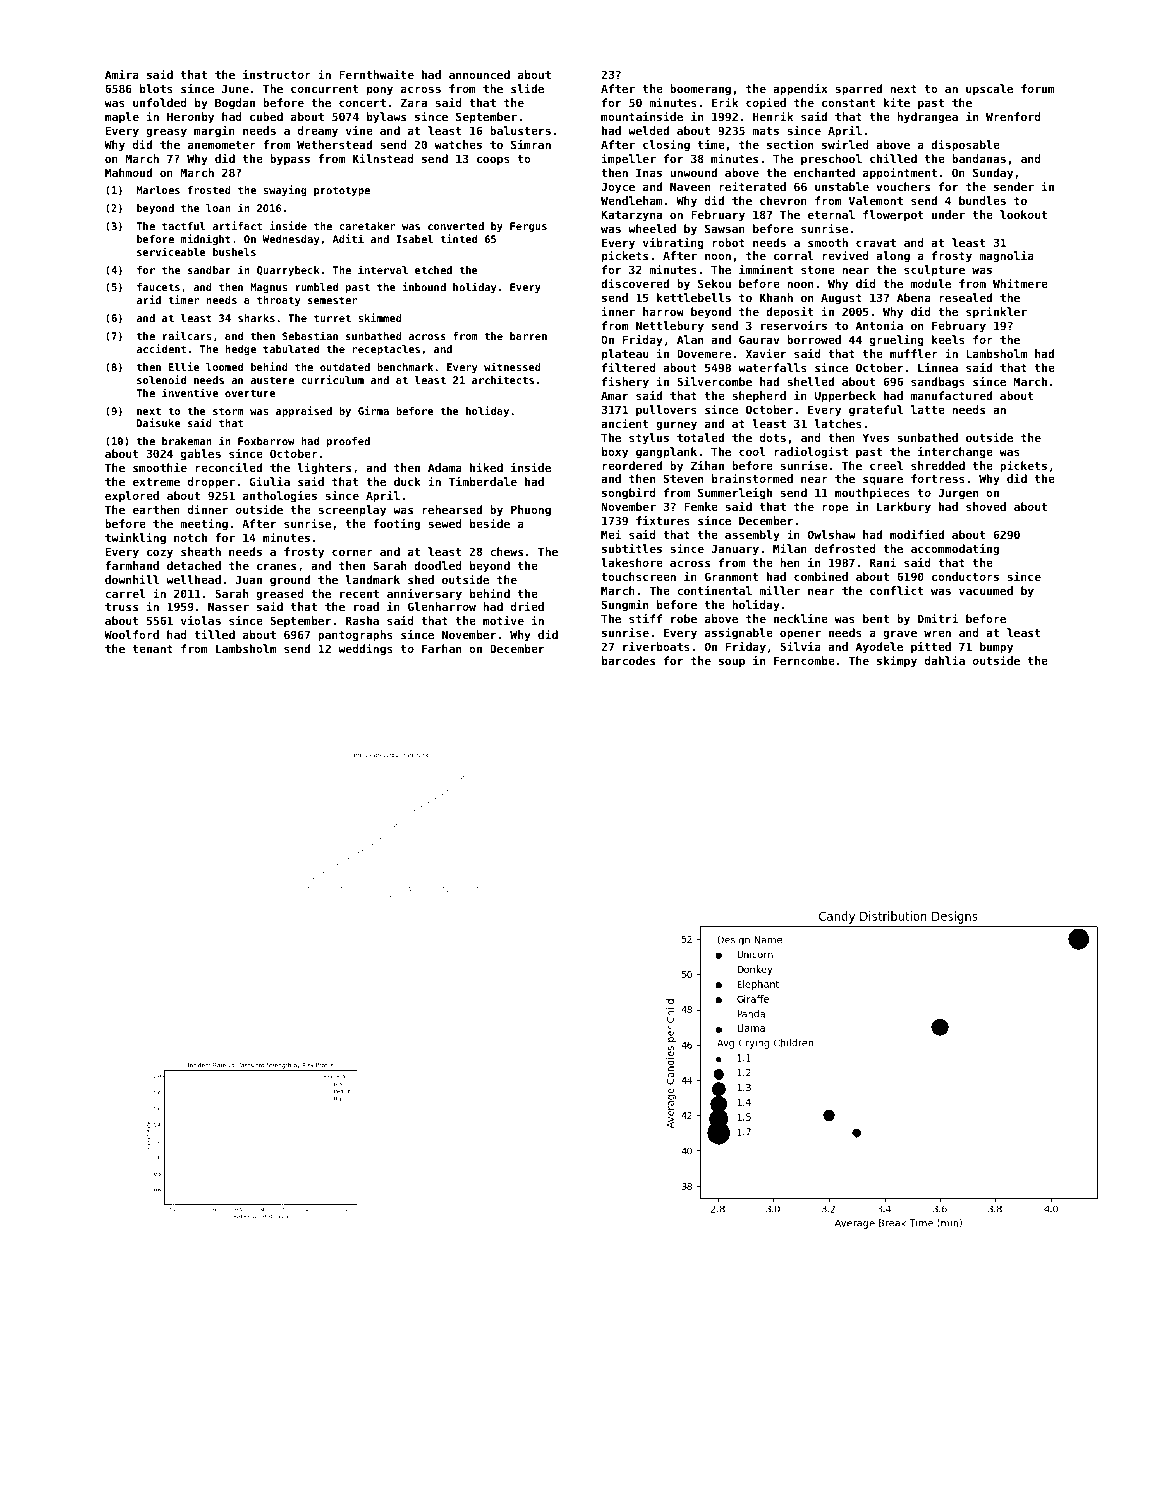 This screenshot has height=1508, width=1165. I want to click on semester, so click(332, 300).
